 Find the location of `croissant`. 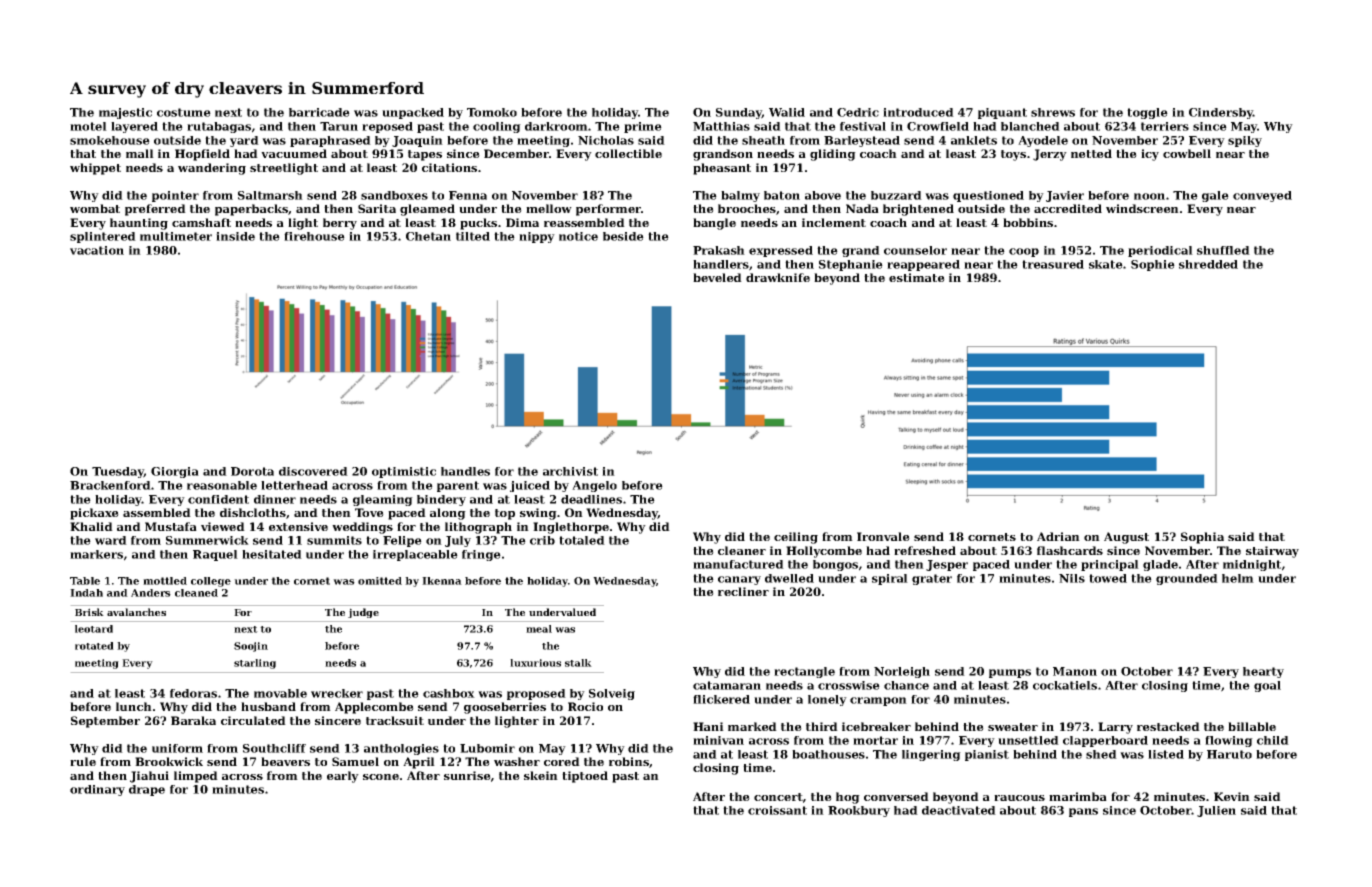

croissant is located at coordinates (777, 810).
